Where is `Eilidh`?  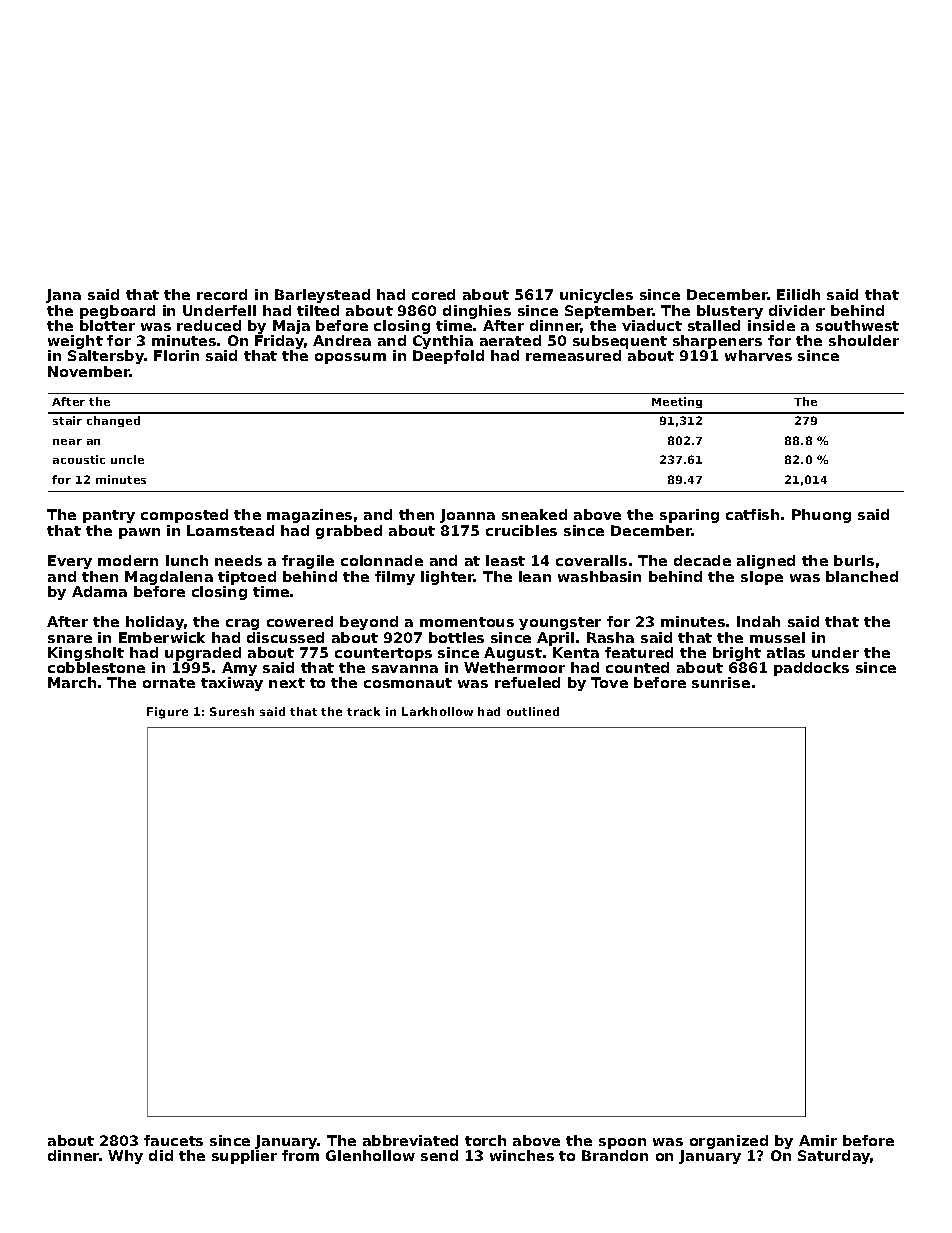
Eilidh is located at coordinates (798, 294).
